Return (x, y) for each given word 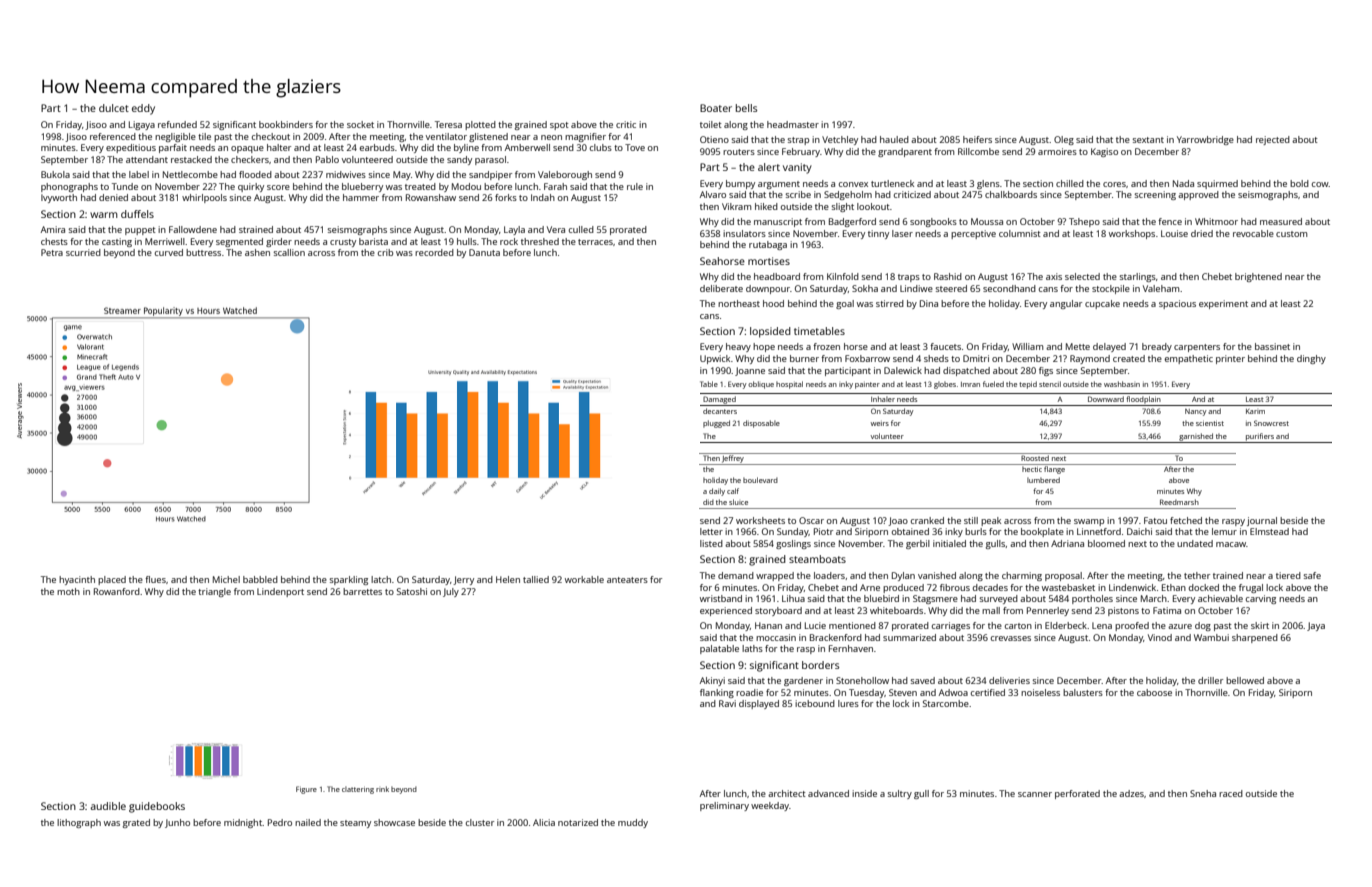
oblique (761, 385)
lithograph (79, 823)
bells (746, 108)
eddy (143, 109)
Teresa (448, 124)
